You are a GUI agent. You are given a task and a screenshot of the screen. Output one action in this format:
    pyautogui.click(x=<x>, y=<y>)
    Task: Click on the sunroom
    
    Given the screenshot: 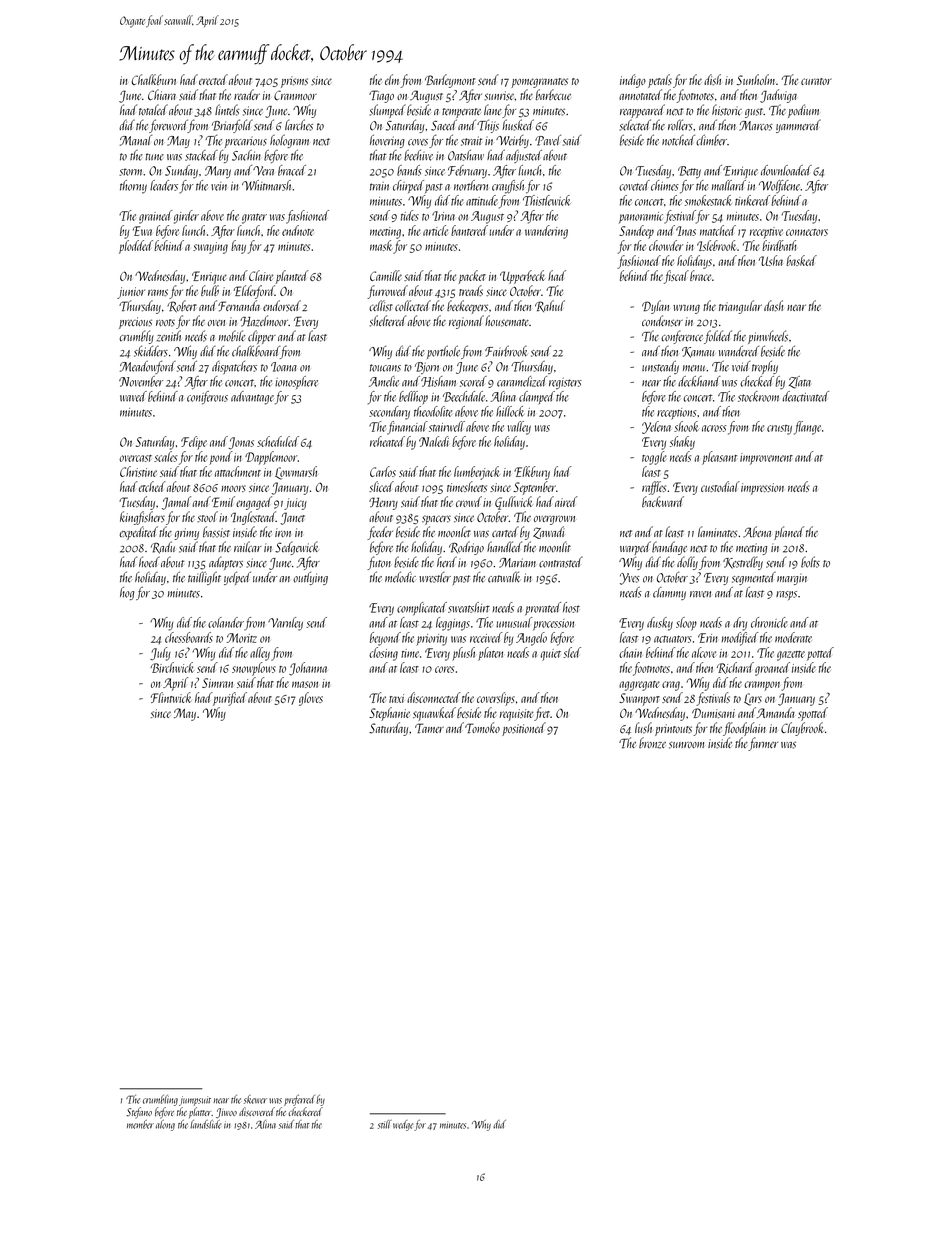 What is the action you would take?
    pyautogui.click(x=686, y=745)
